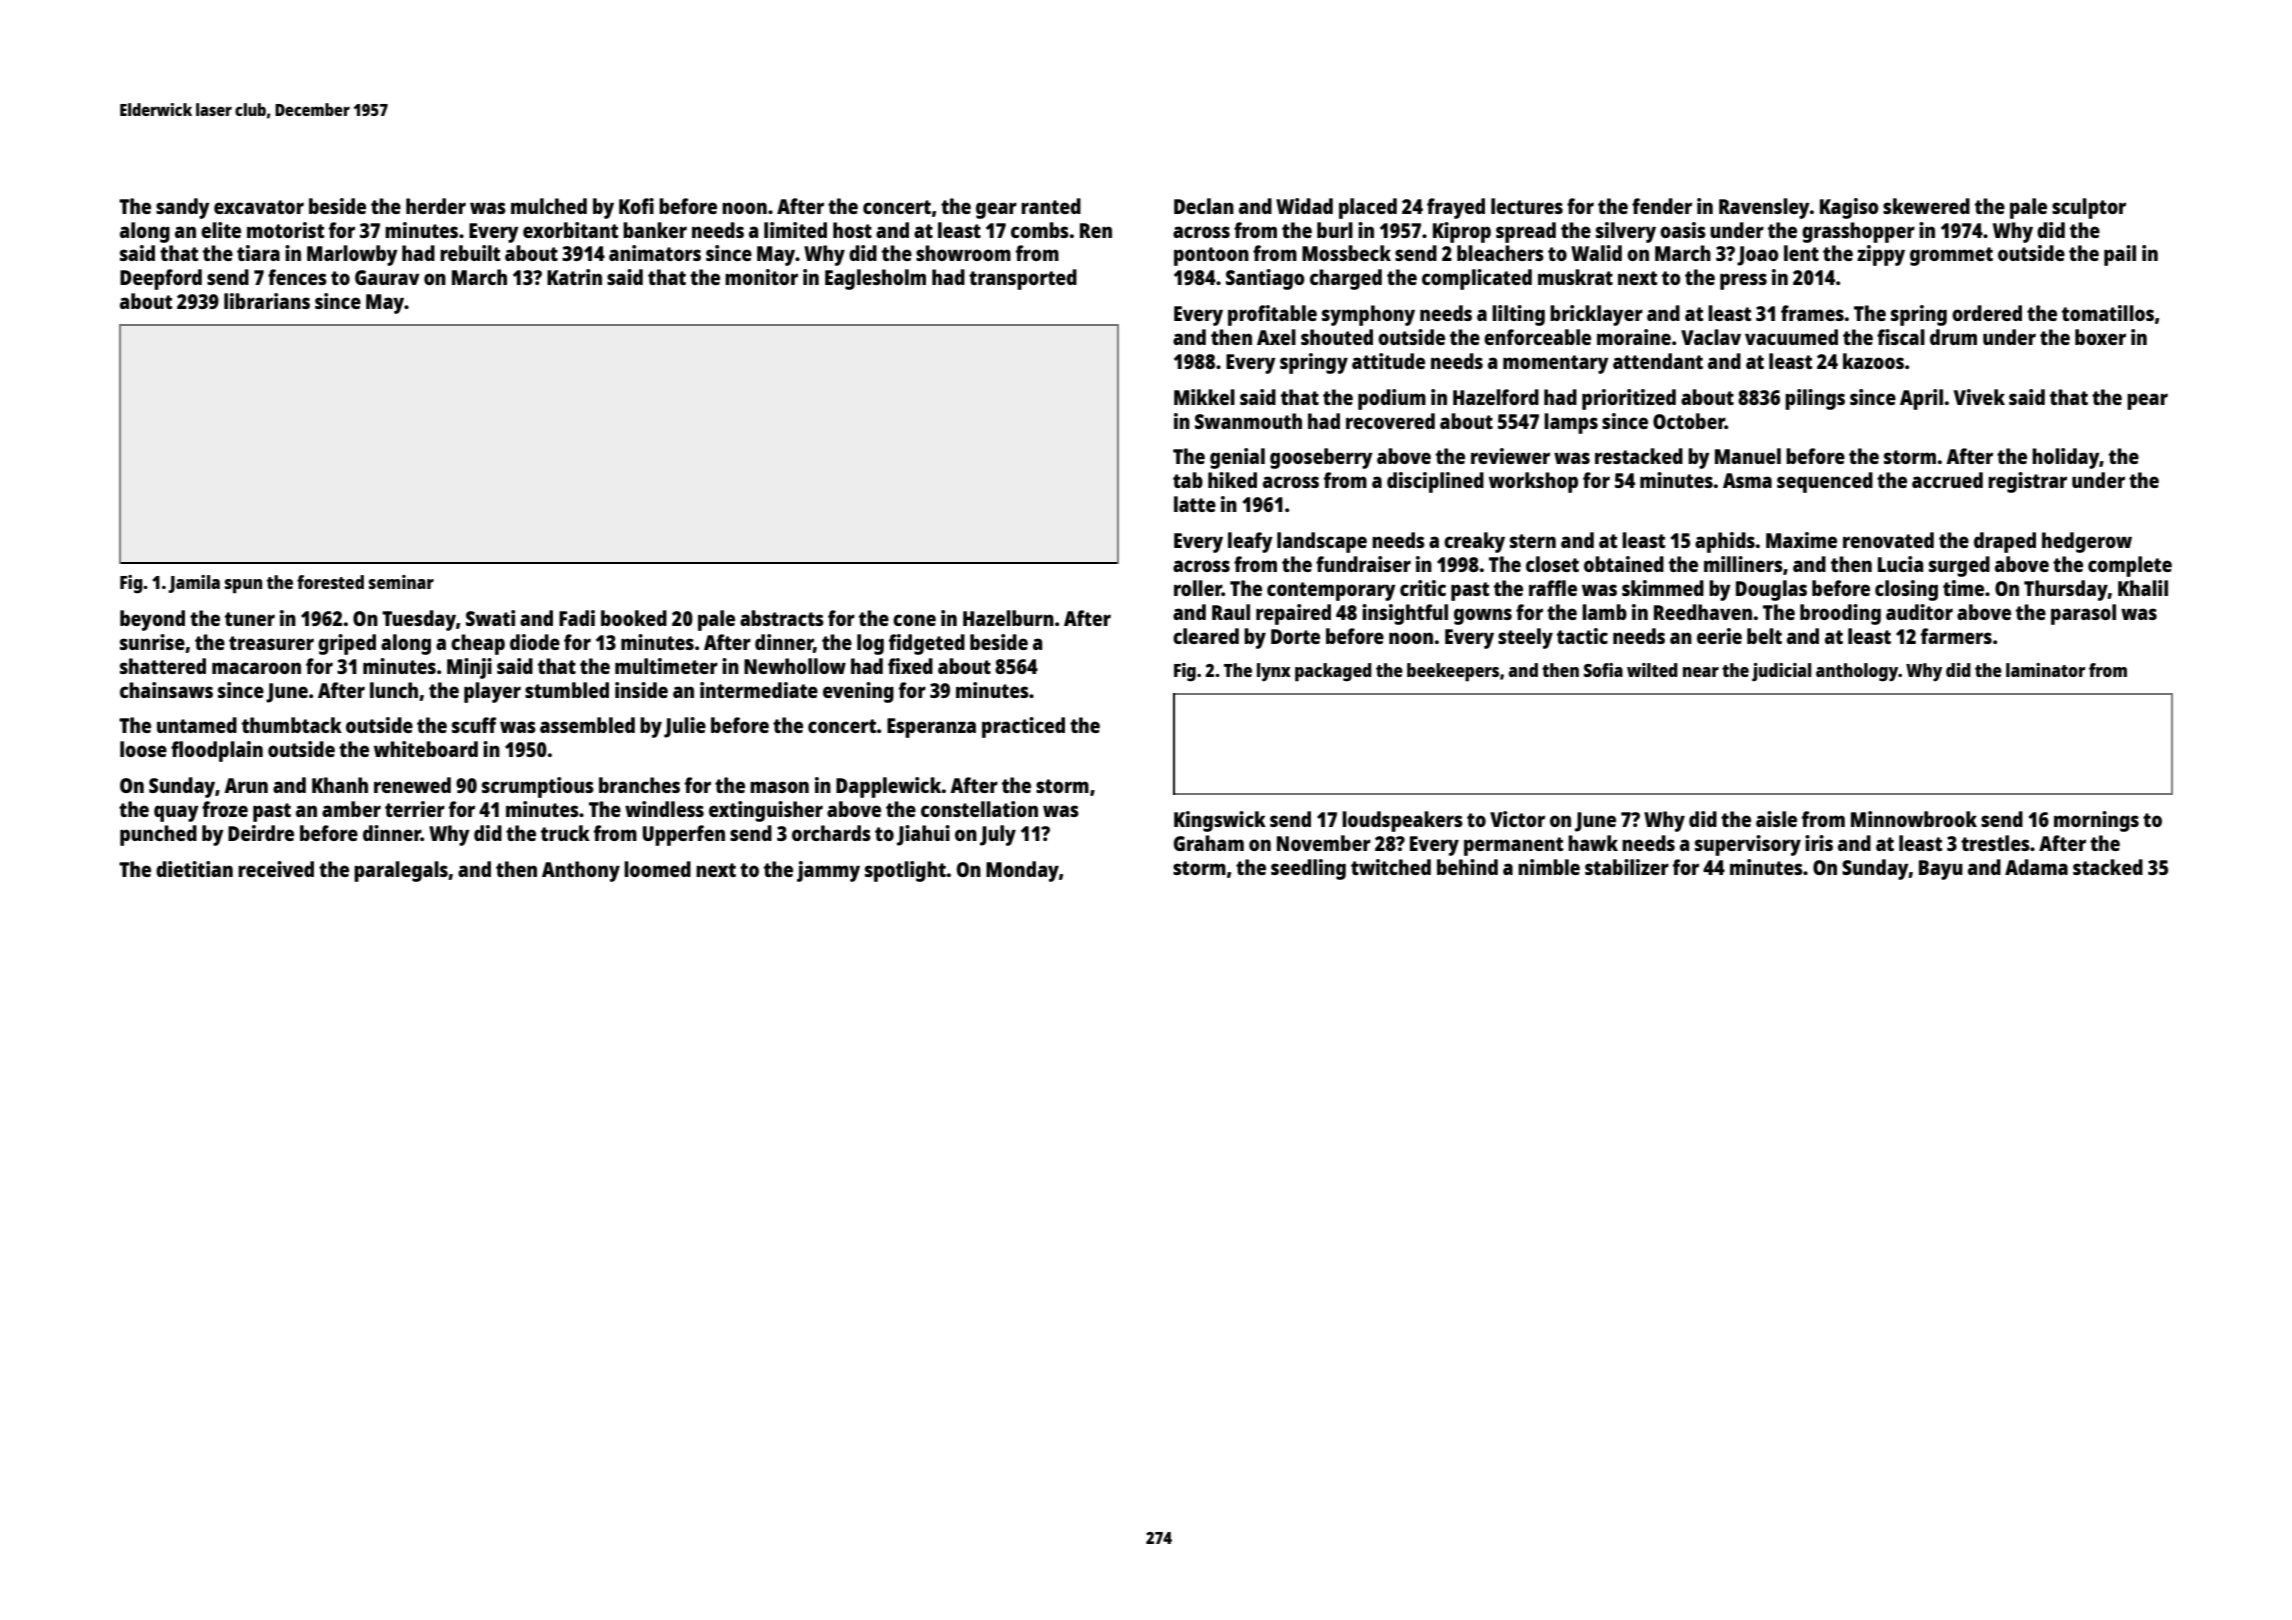 The height and width of the screenshot is (1620, 2292). Describe the element at coordinates (1248, 421) in the screenshot. I see `Swanmouth` at that location.
